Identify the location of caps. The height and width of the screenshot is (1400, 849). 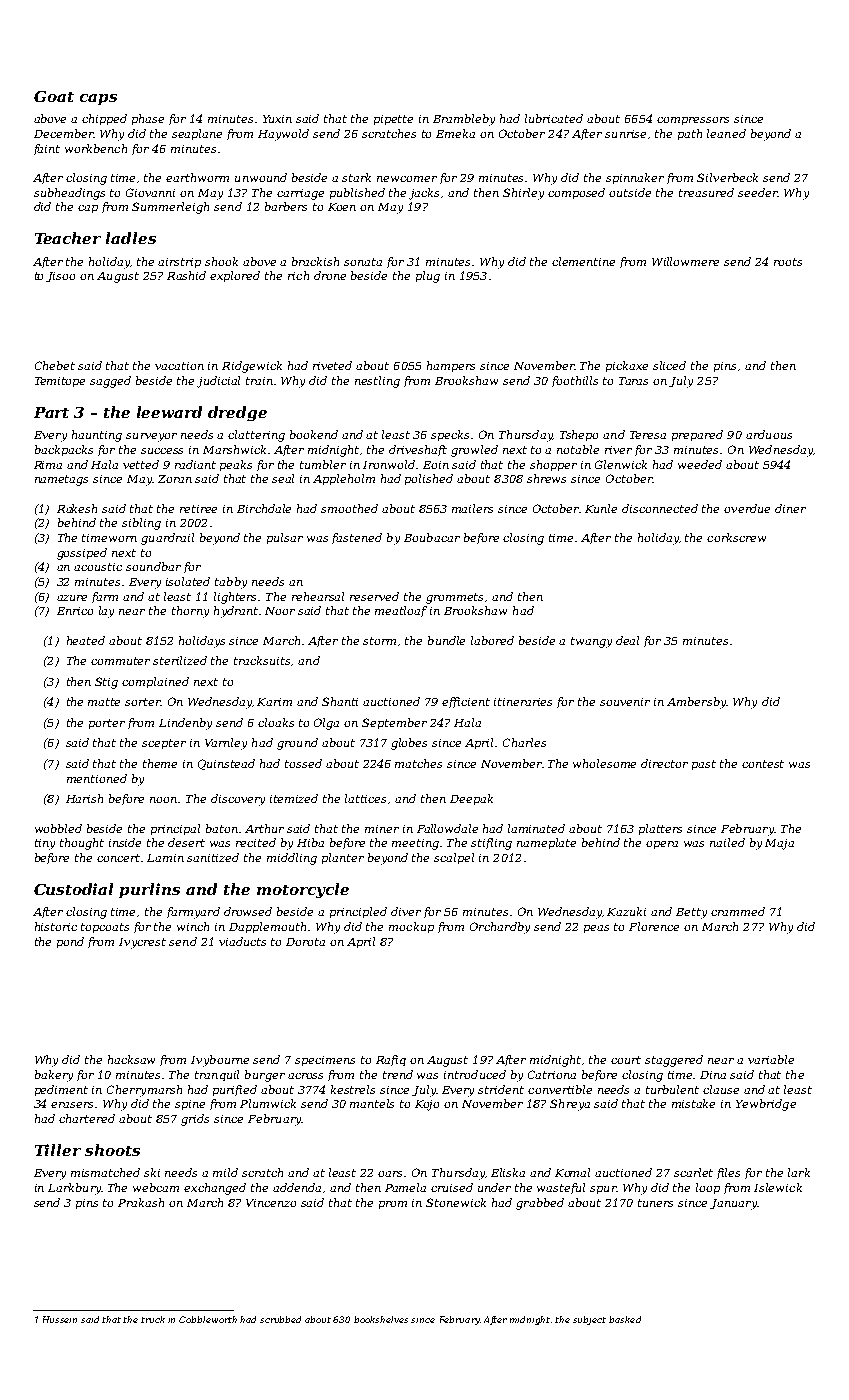
(98, 99).
